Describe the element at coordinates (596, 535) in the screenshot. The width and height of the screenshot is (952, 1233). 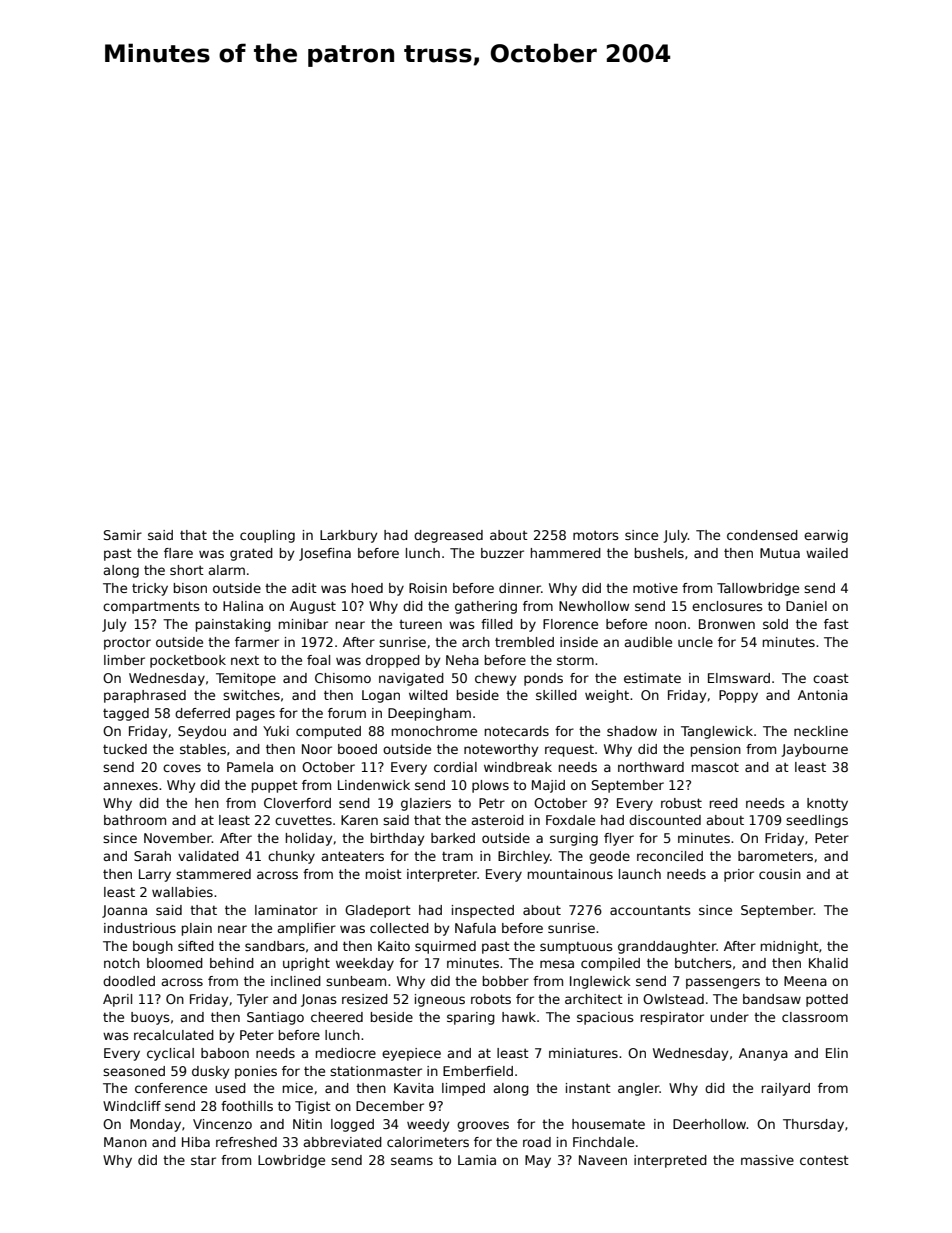
I see `motors` at that location.
